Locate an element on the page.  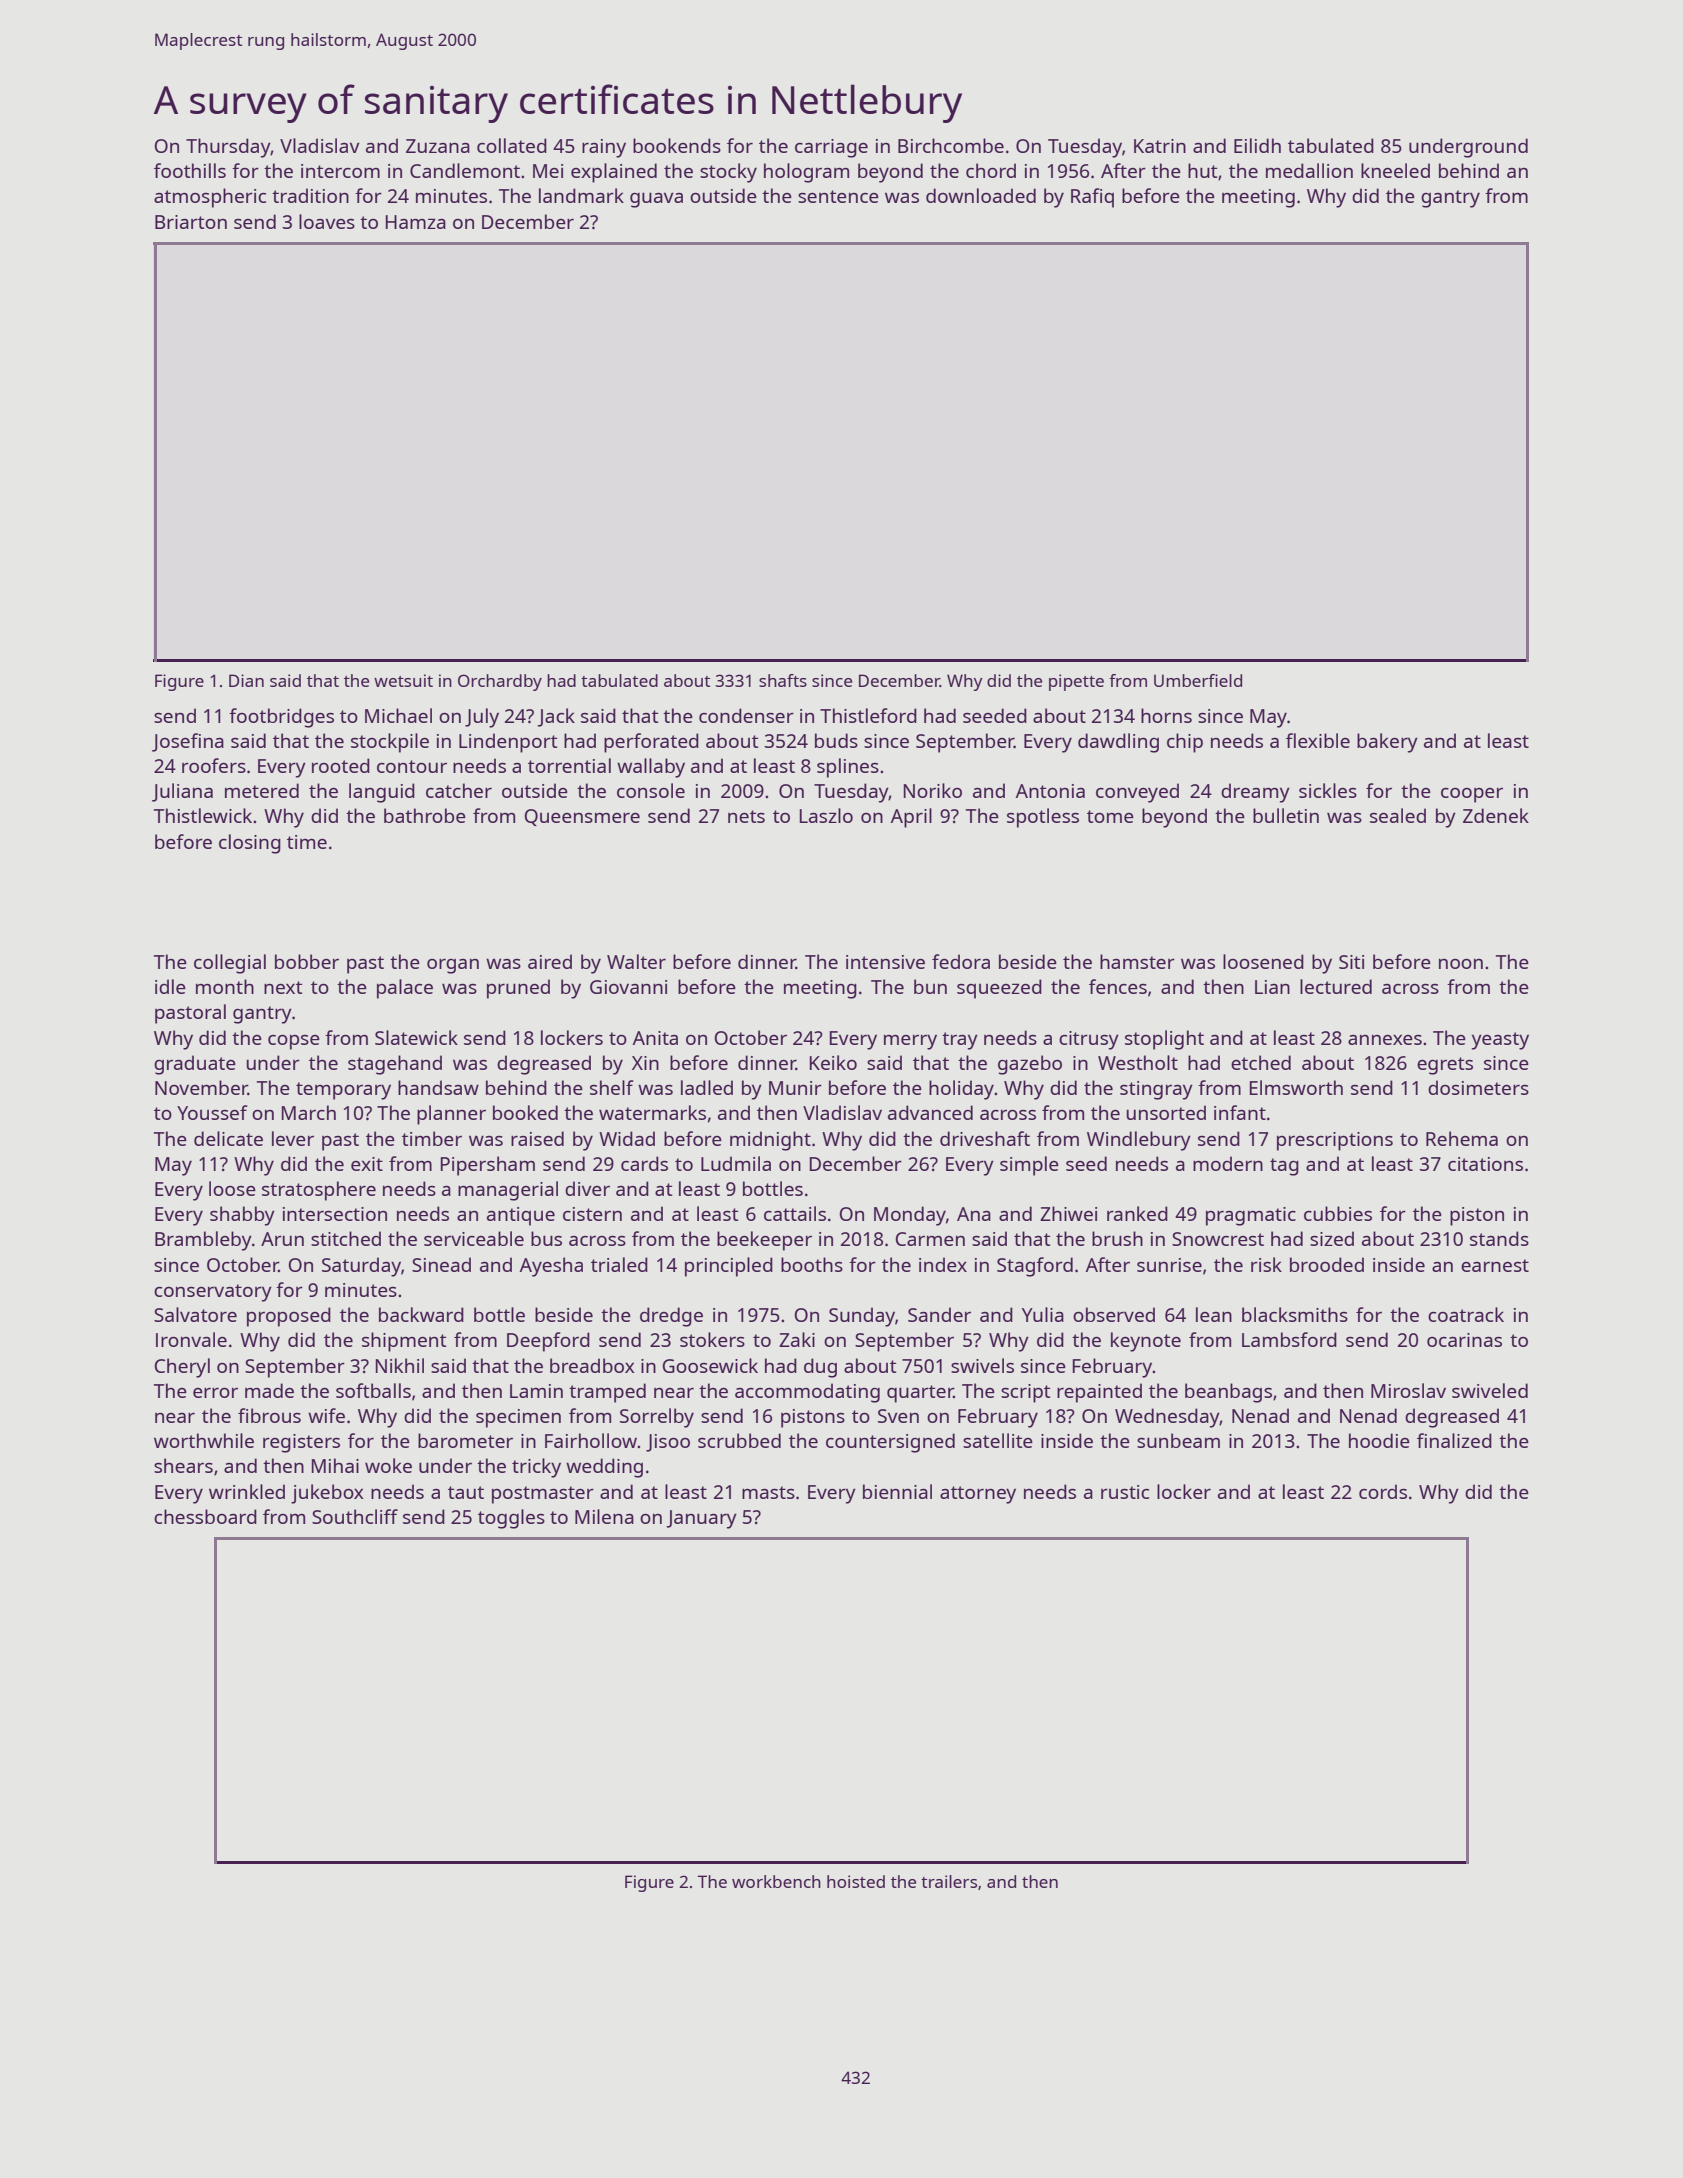
stands is located at coordinates (1499, 1238).
